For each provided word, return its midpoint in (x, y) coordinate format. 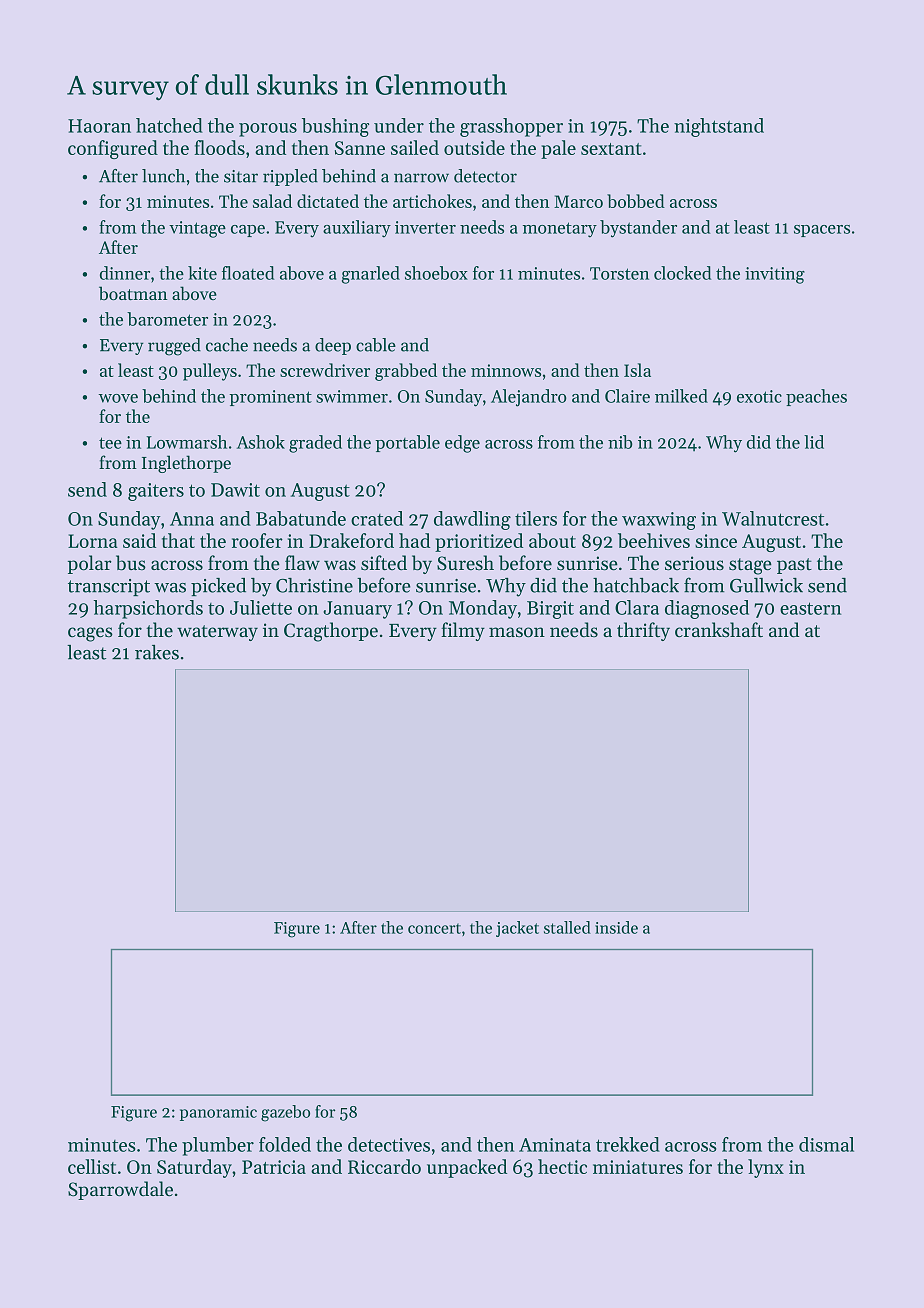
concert (434, 928)
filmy (463, 631)
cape (248, 231)
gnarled (371, 275)
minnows (506, 370)
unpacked (467, 1168)
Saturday (194, 1168)
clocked (682, 273)
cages (90, 634)
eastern (810, 608)
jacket (517, 929)
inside (616, 927)
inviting (775, 275)
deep (333, 346)
